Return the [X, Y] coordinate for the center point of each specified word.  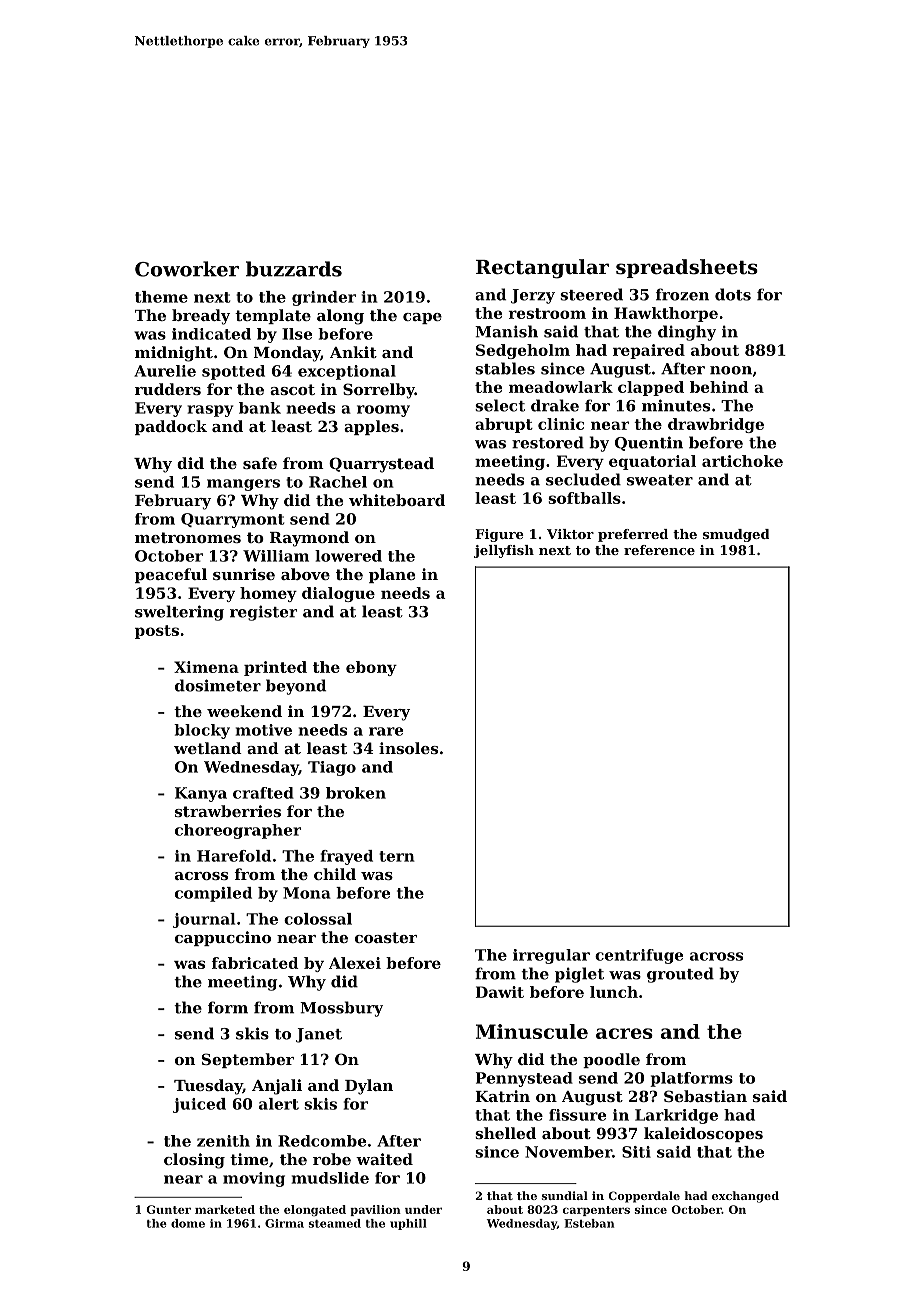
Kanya [201, 794]
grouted [680, 975]
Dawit [500, 992]
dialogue [338, 594]
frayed [347, 857]
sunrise [244, 574]
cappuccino [223, 938]
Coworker [187, 269]
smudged [736, 535]
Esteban [589, 1223]
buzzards [294, 269]
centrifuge [639, 956]
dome [188, 1223]
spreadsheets [687, 268]
